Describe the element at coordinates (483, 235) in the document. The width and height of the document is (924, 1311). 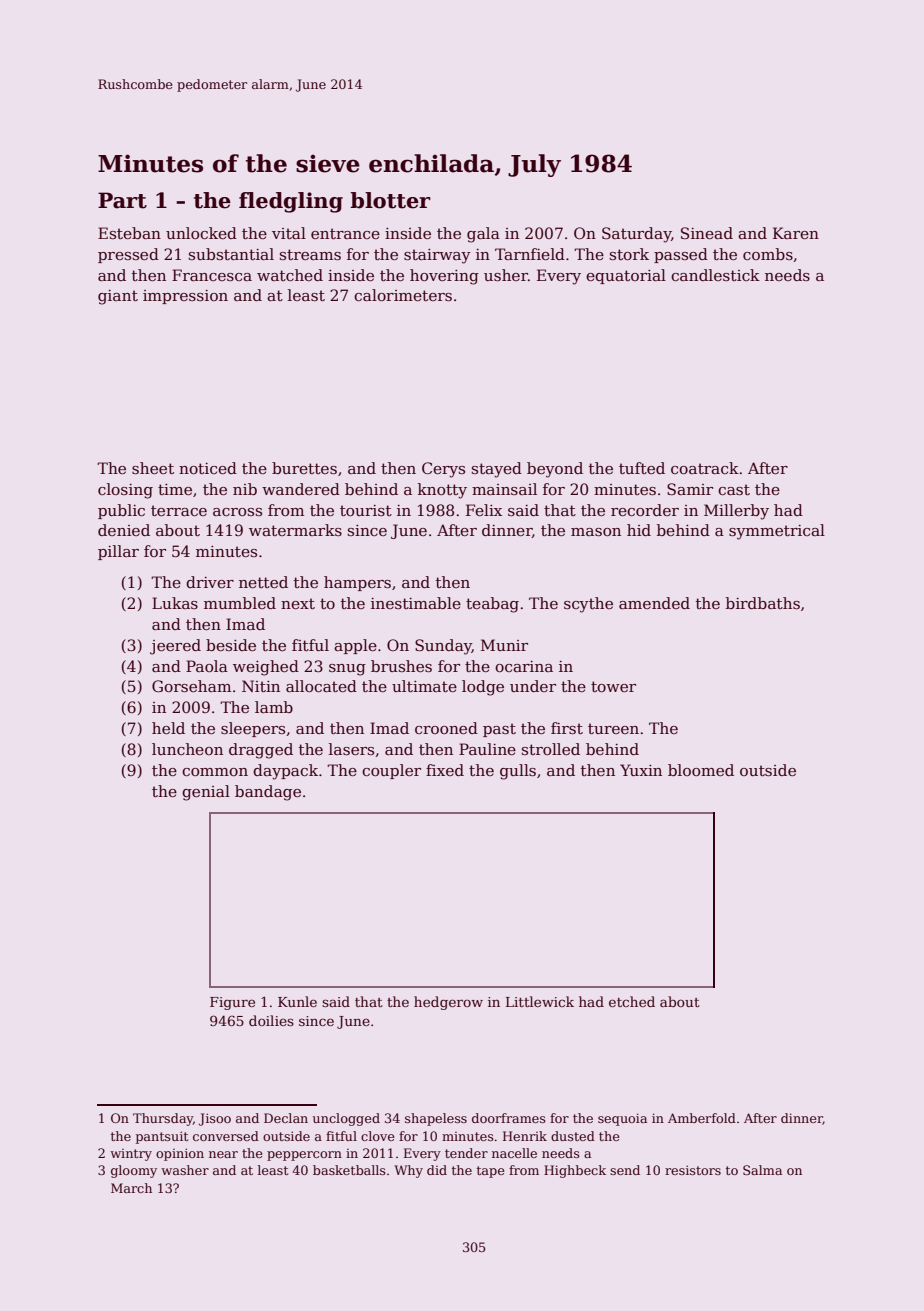
I see `gala` at that location.
